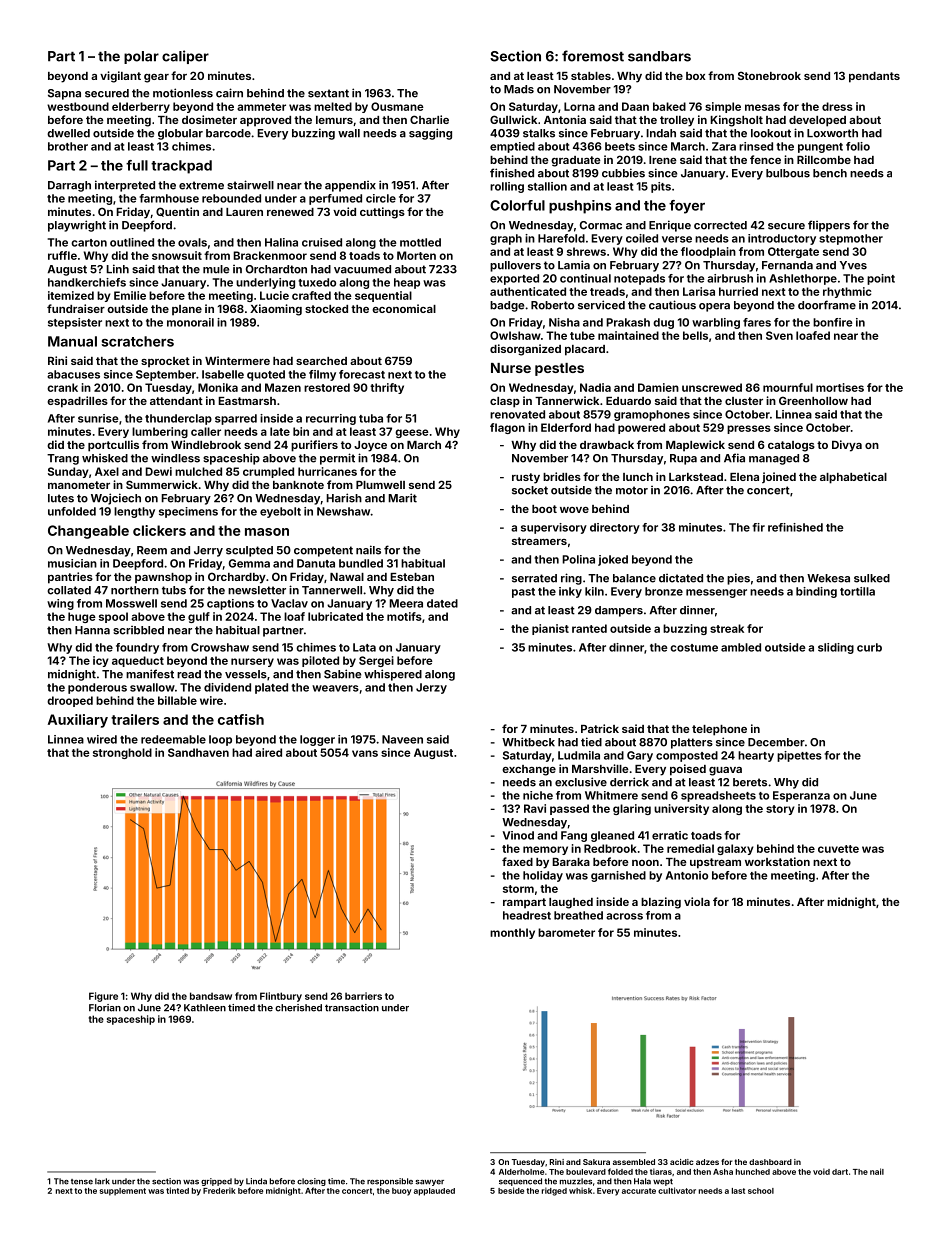 This screenshot has width=952, height=1233. What do you see at coordinates (769, 75) in the screenshot?
I see `Stonebrook` at bounding box center [769, 75].
